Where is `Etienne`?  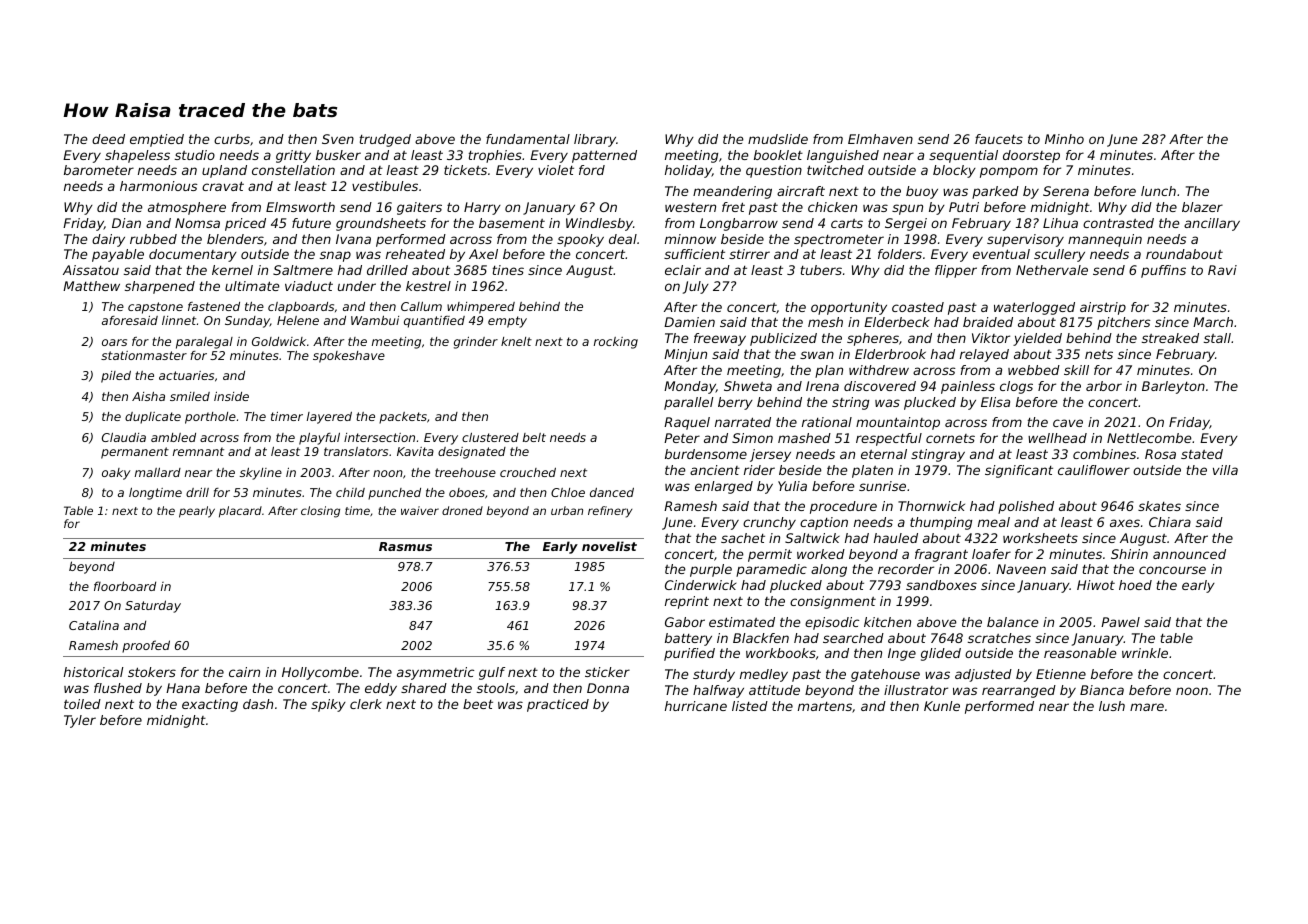 Etienne is located at coordinates (1061, 674).
